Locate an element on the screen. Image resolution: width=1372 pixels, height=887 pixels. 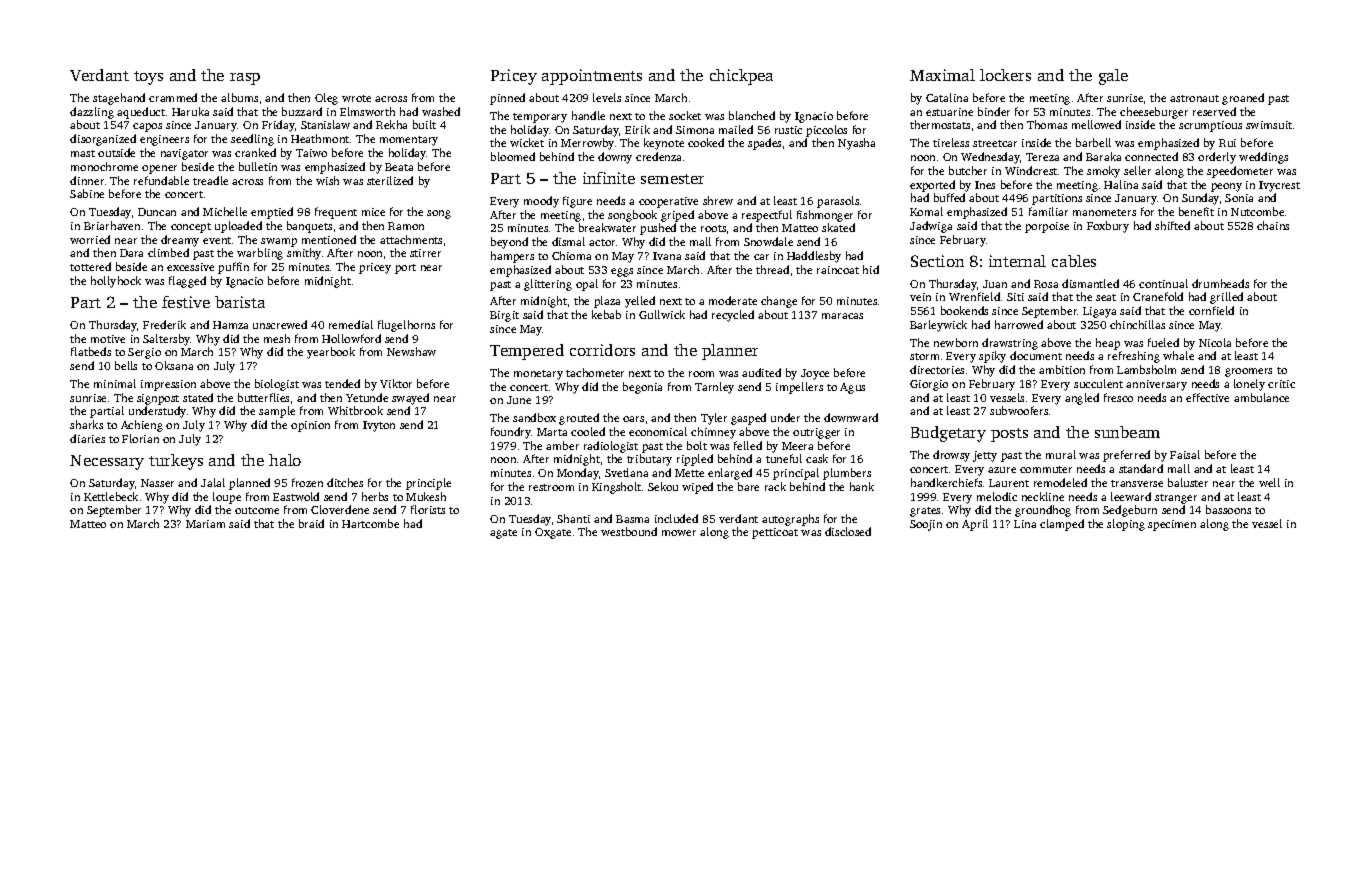
appointments is located at coordinates (592, 77).
